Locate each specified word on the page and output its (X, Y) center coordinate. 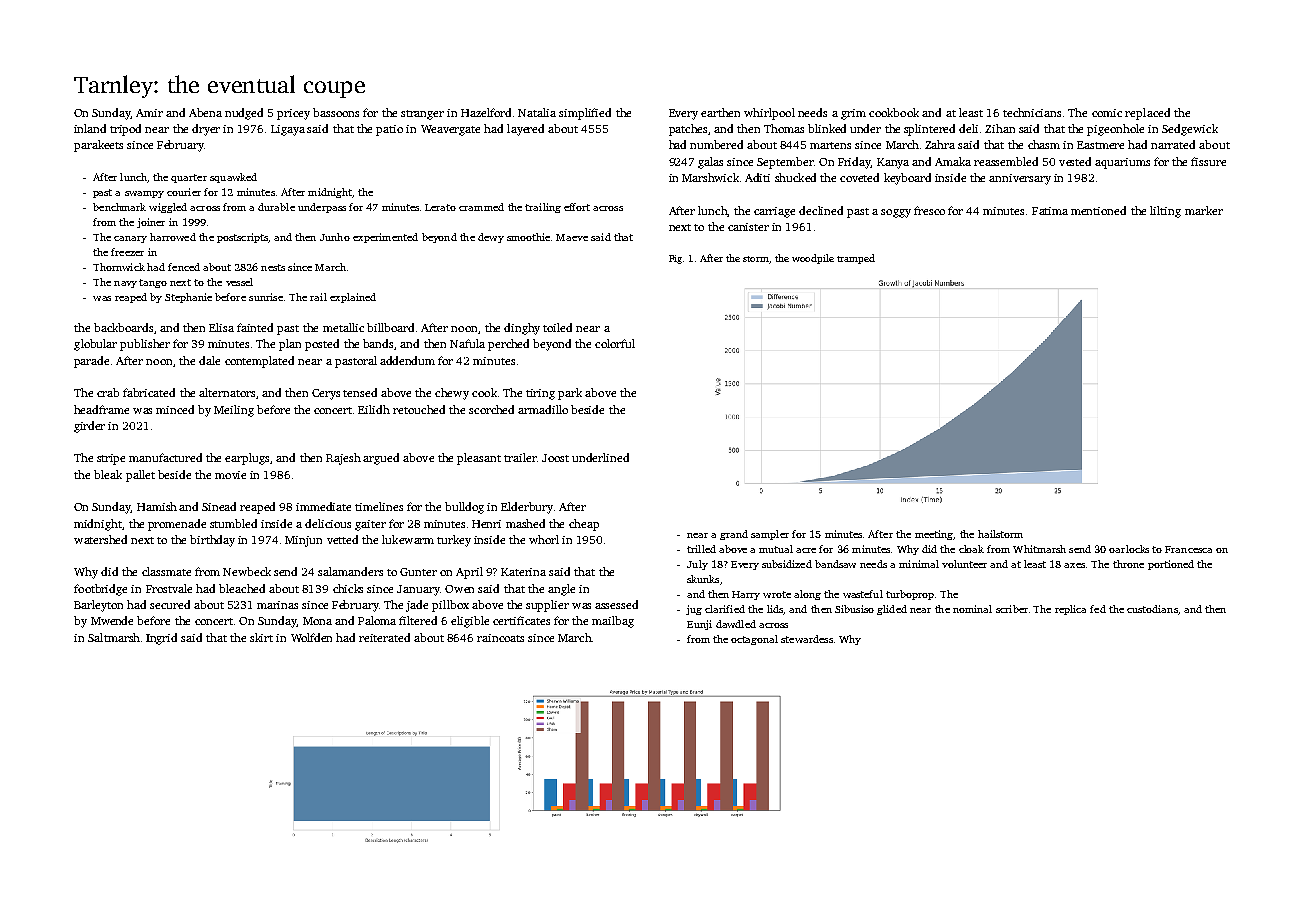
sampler (770, 535)
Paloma (377, 620)
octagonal (754, 640)
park (570, 394)
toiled (557, 327)
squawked (233, 178)
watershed (100, 539)
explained (353, 298)
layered (525, 130)
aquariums (1122, 163)
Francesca (1188, 549)
